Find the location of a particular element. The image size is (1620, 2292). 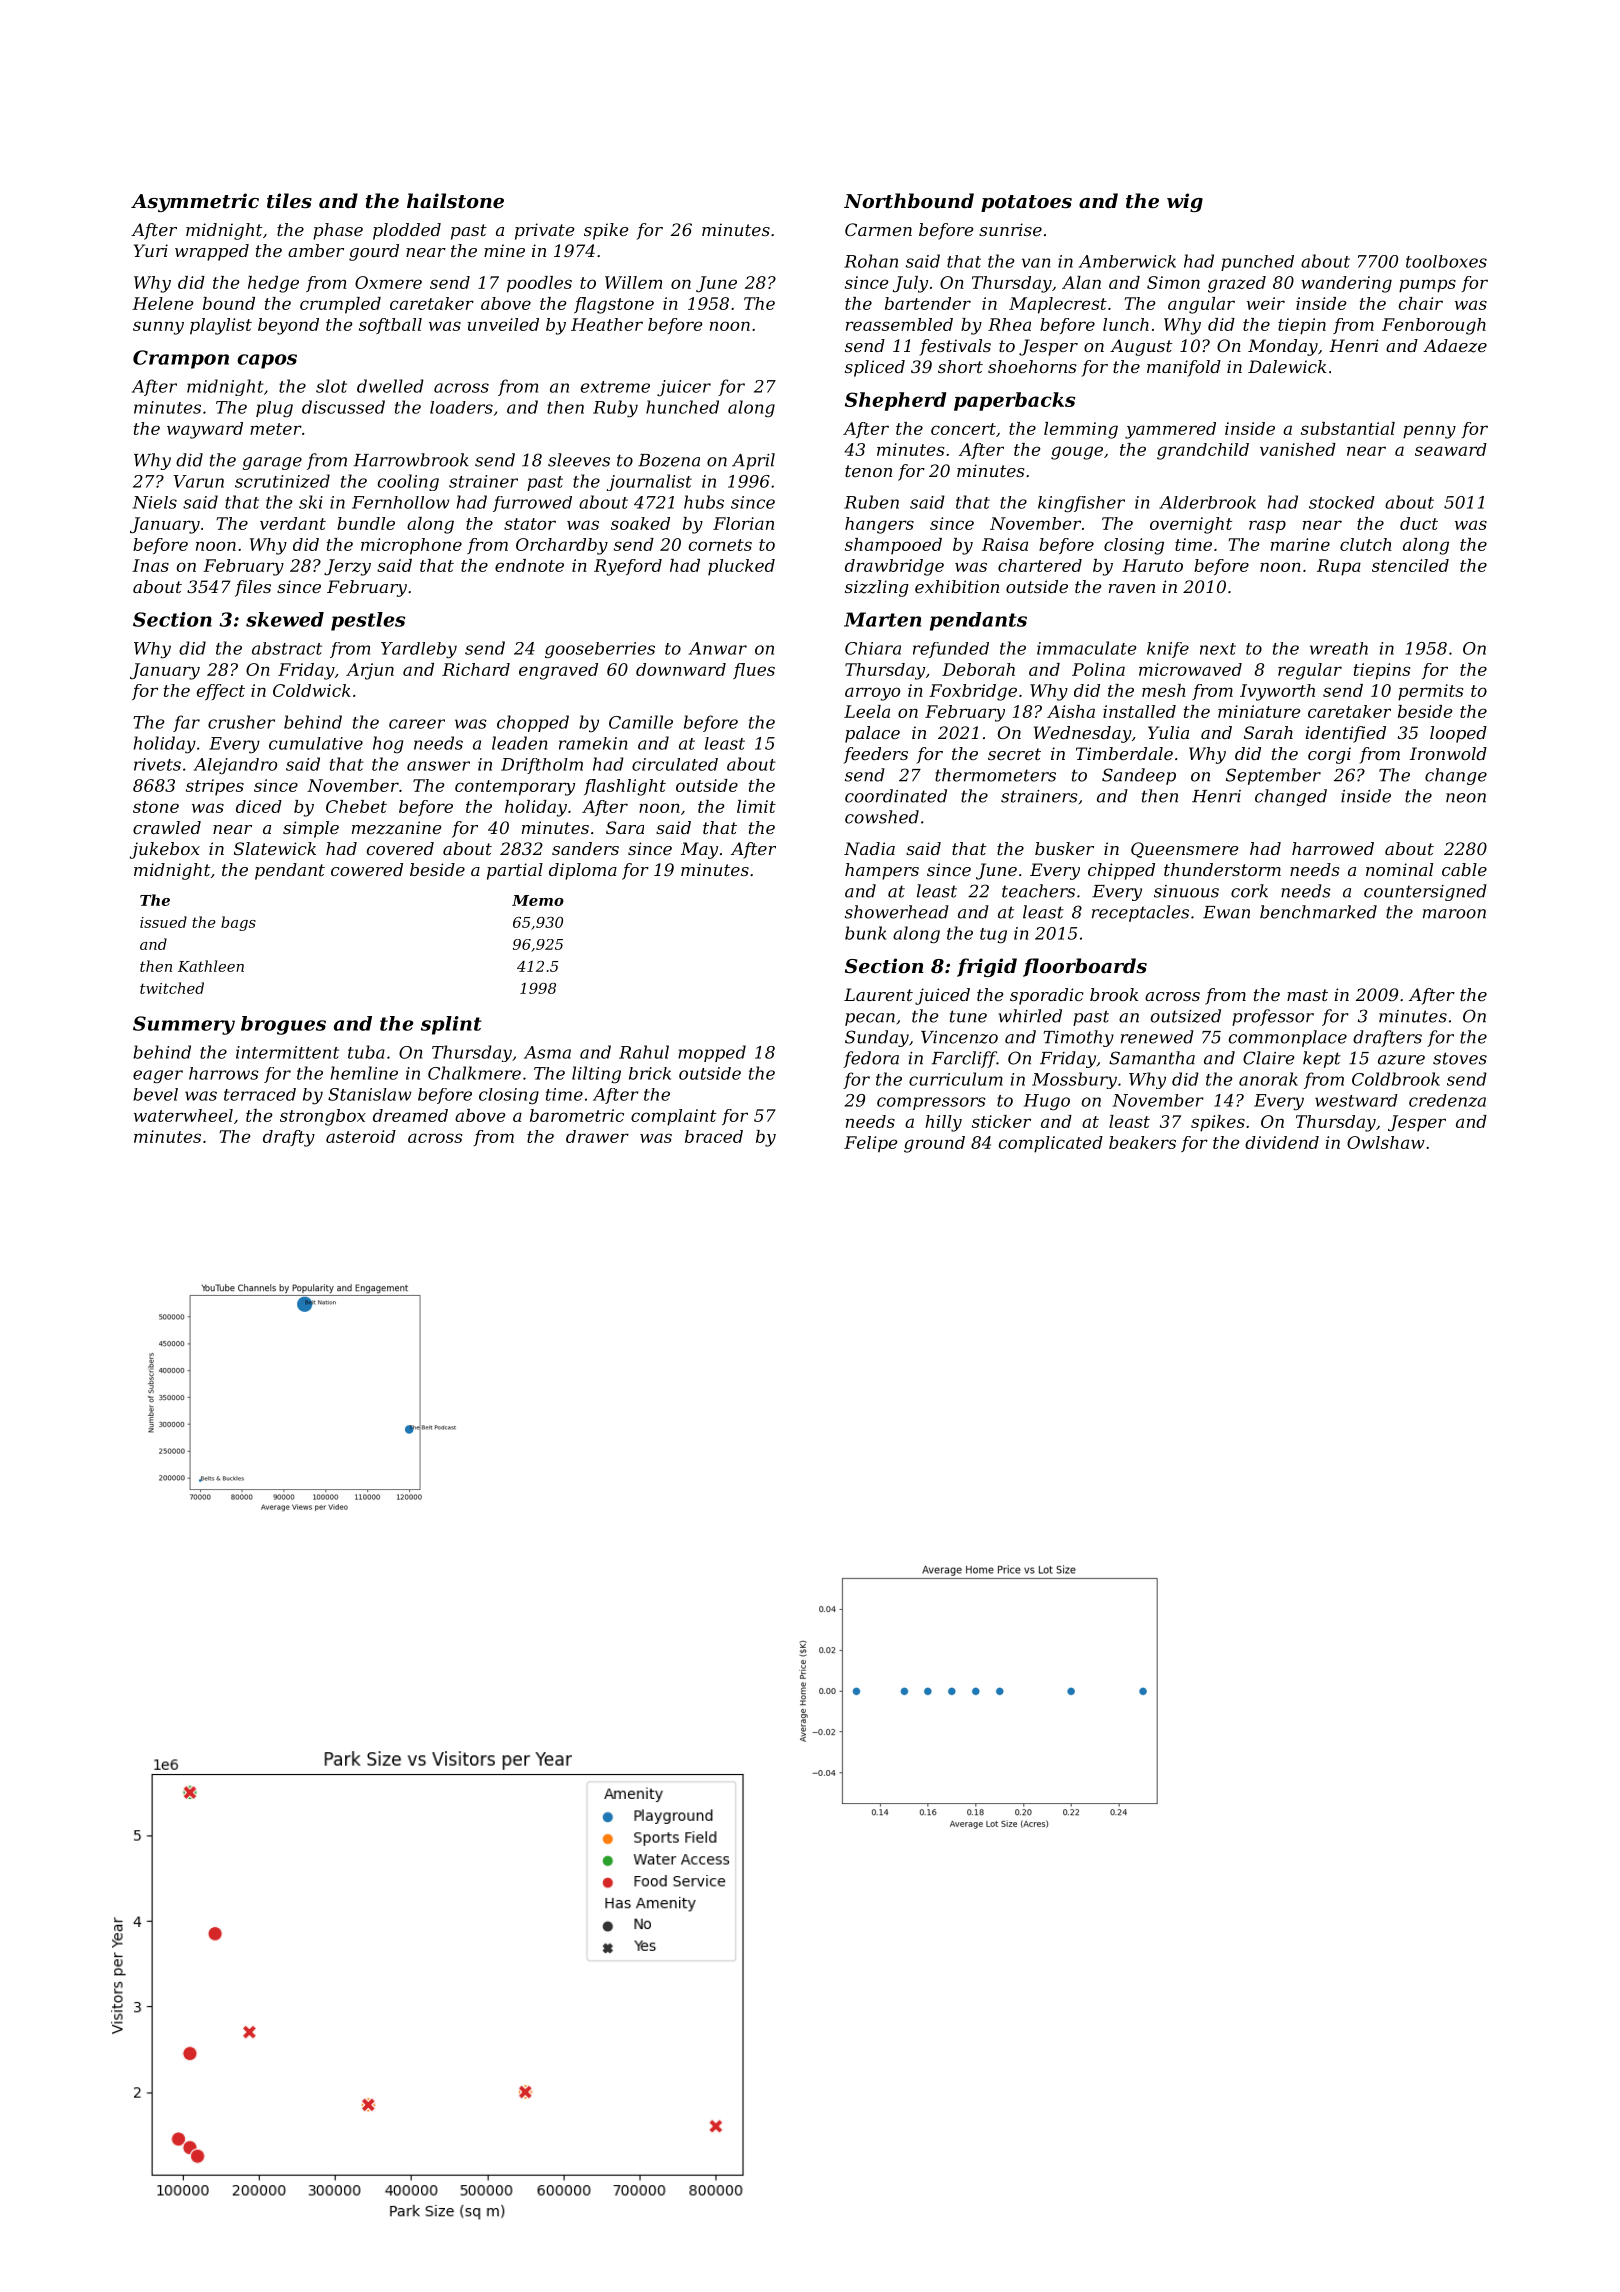

plodded is located at coordinates (407, 231).
